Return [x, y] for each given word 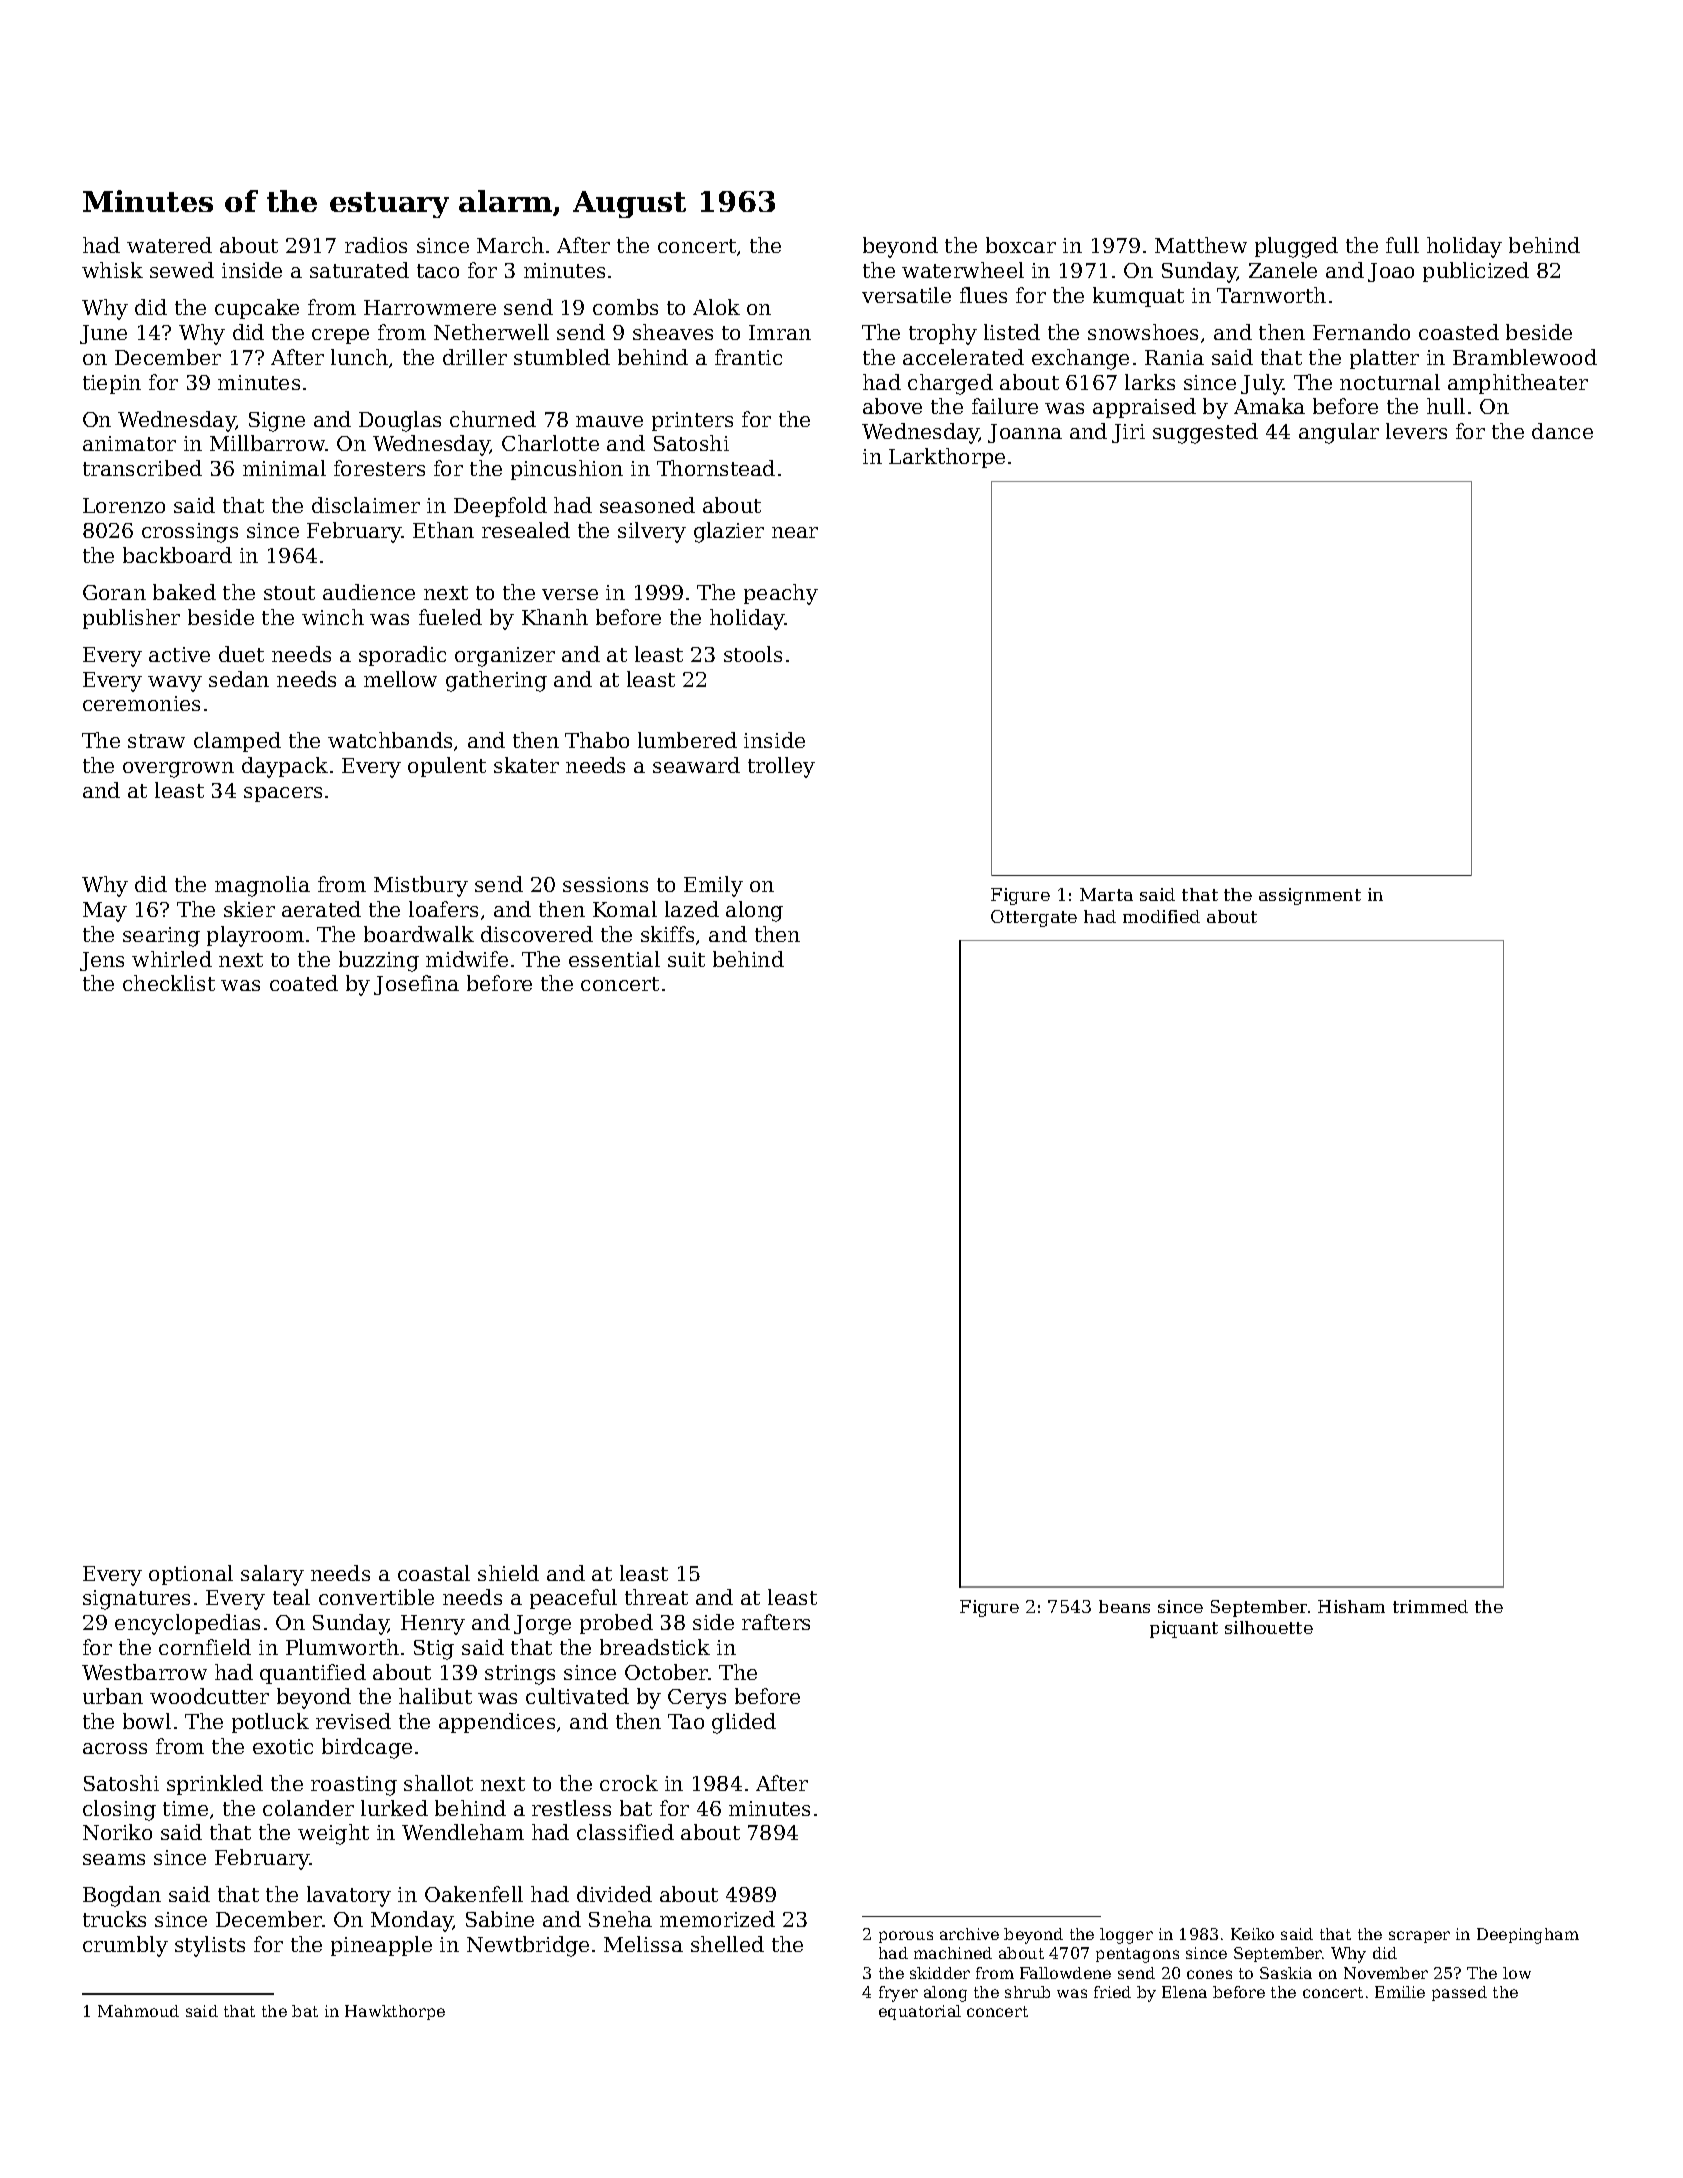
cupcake [257, 309]
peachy [781, 594]
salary [272, 1575]
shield [508, 1573]
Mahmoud [138, 2011]
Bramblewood [1525, 357]
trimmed [1430, 1606]
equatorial [920, 2012]
